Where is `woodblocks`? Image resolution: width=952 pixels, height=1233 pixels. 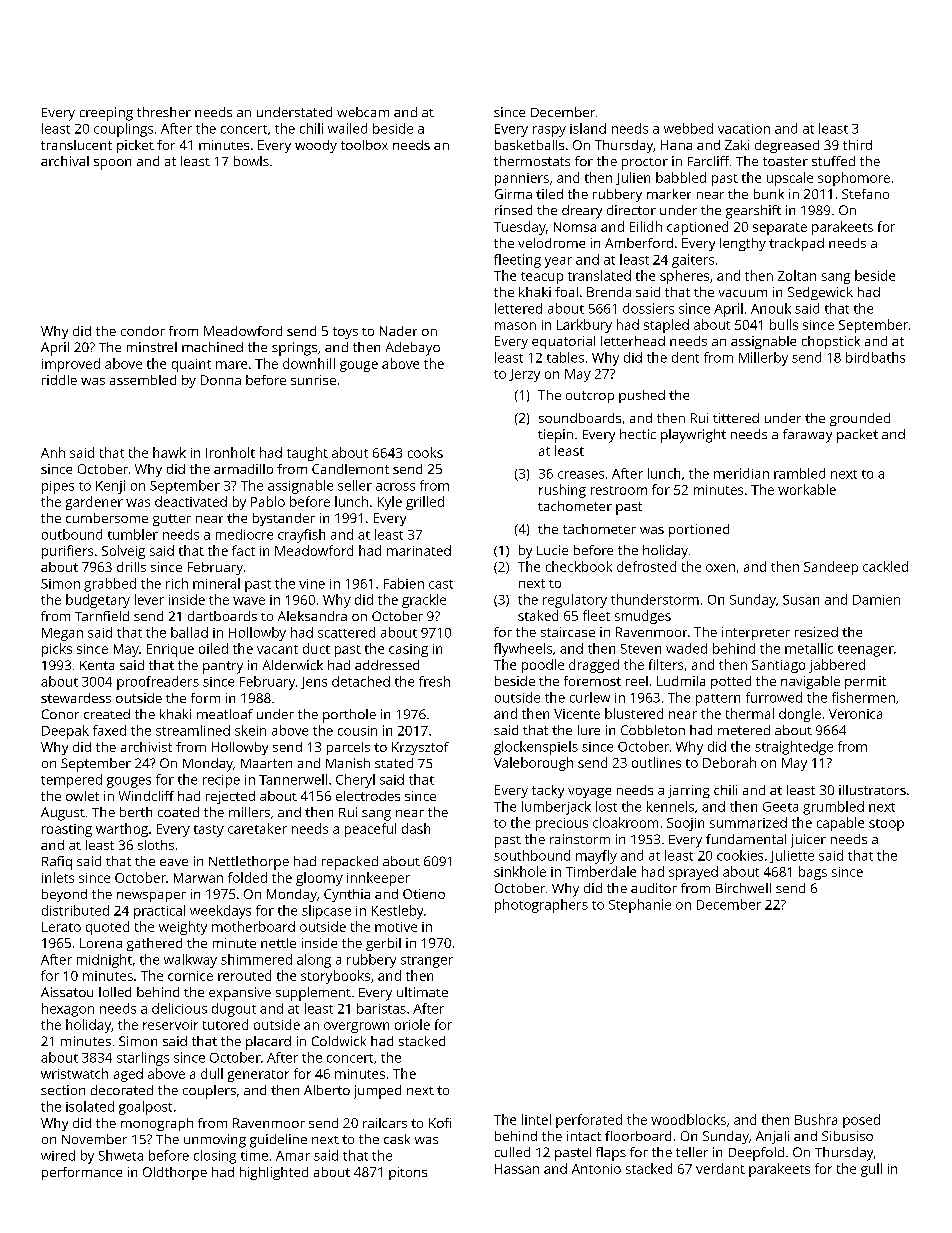
woodblocks is located at coordinates (688, 1119).
